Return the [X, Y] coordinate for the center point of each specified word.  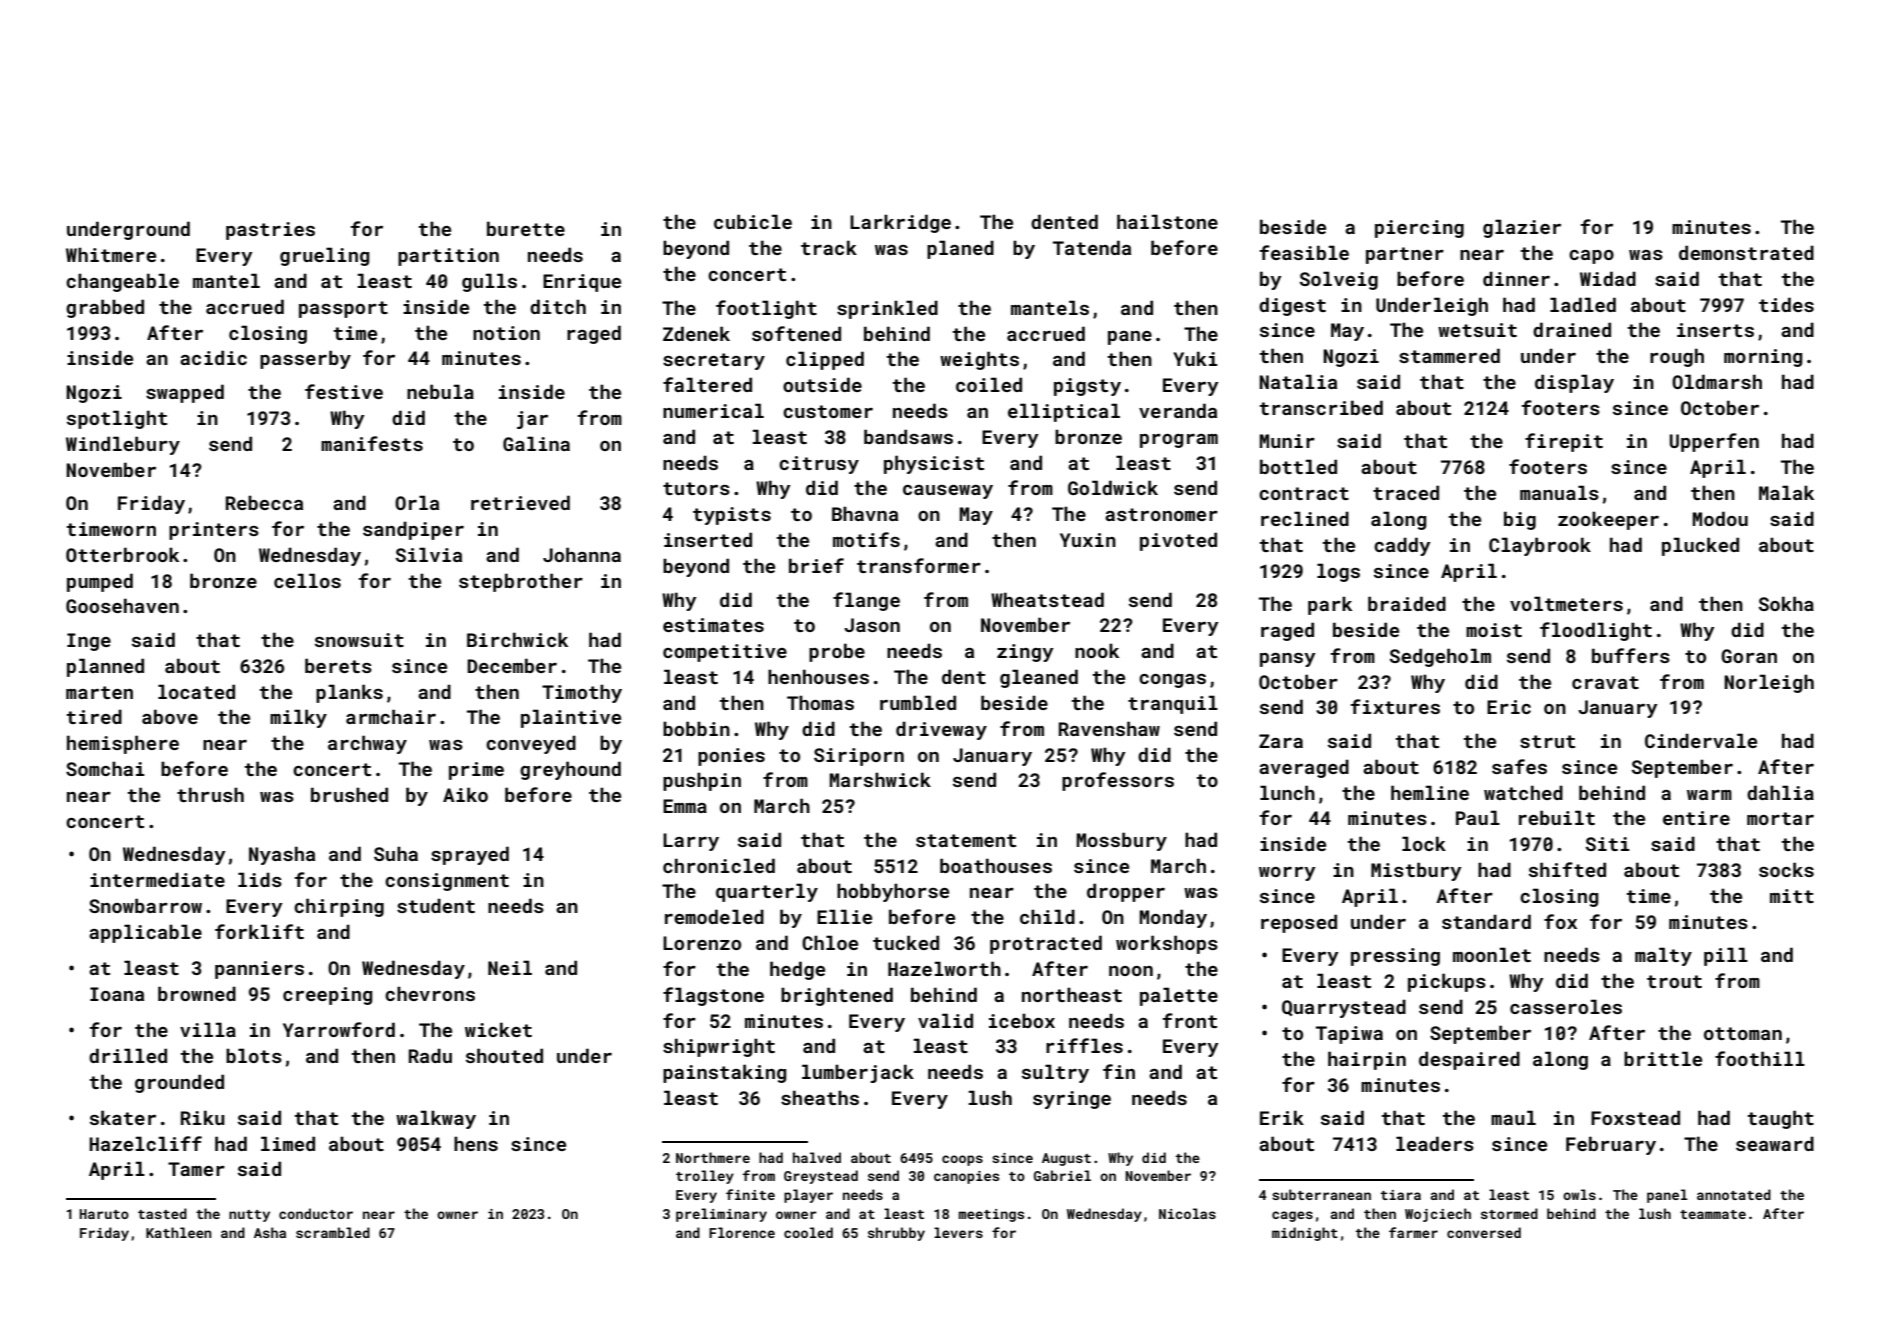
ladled [1583, 304]
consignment [447, 882]
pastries [270, 231]
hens [476, 1143]
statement [966, 840]
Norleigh [1769, 683]
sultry [1055, 1073]
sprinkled [887, 309]
